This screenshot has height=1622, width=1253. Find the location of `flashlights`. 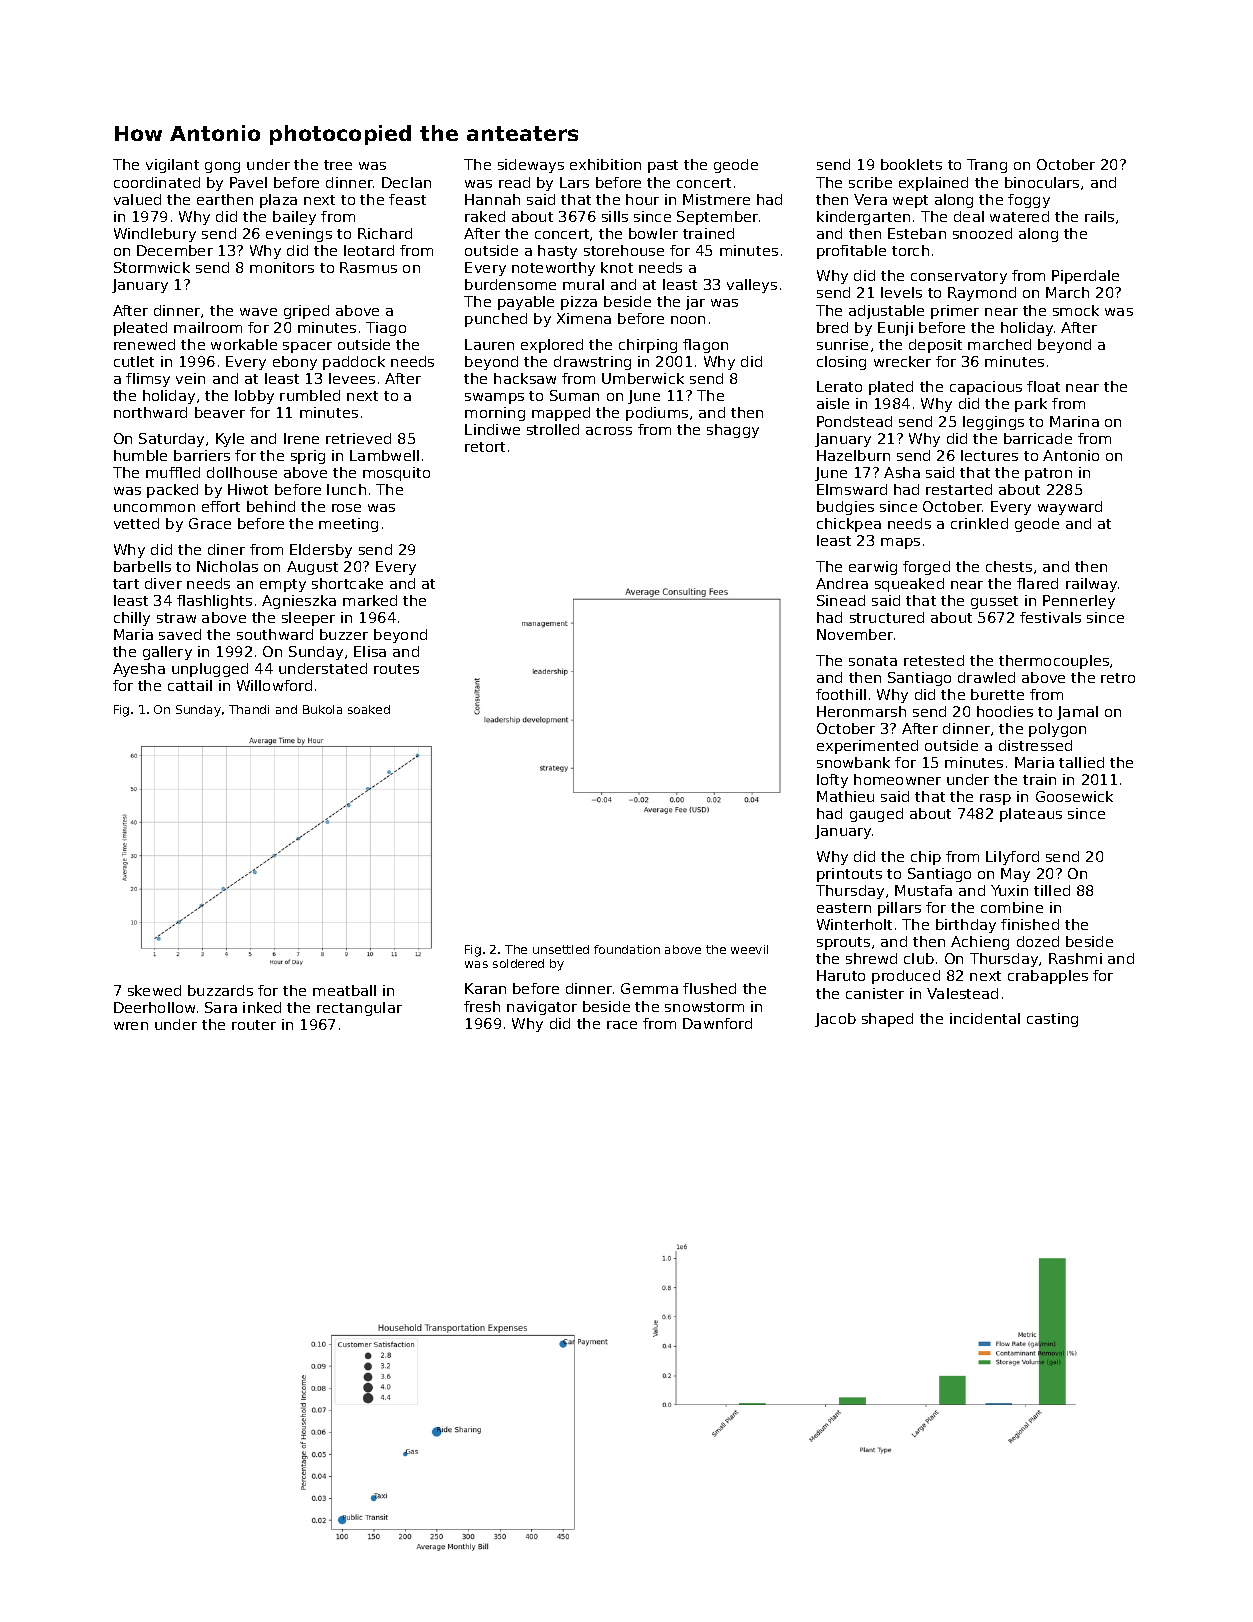

flashlights is located at coordinates (214, 602).
